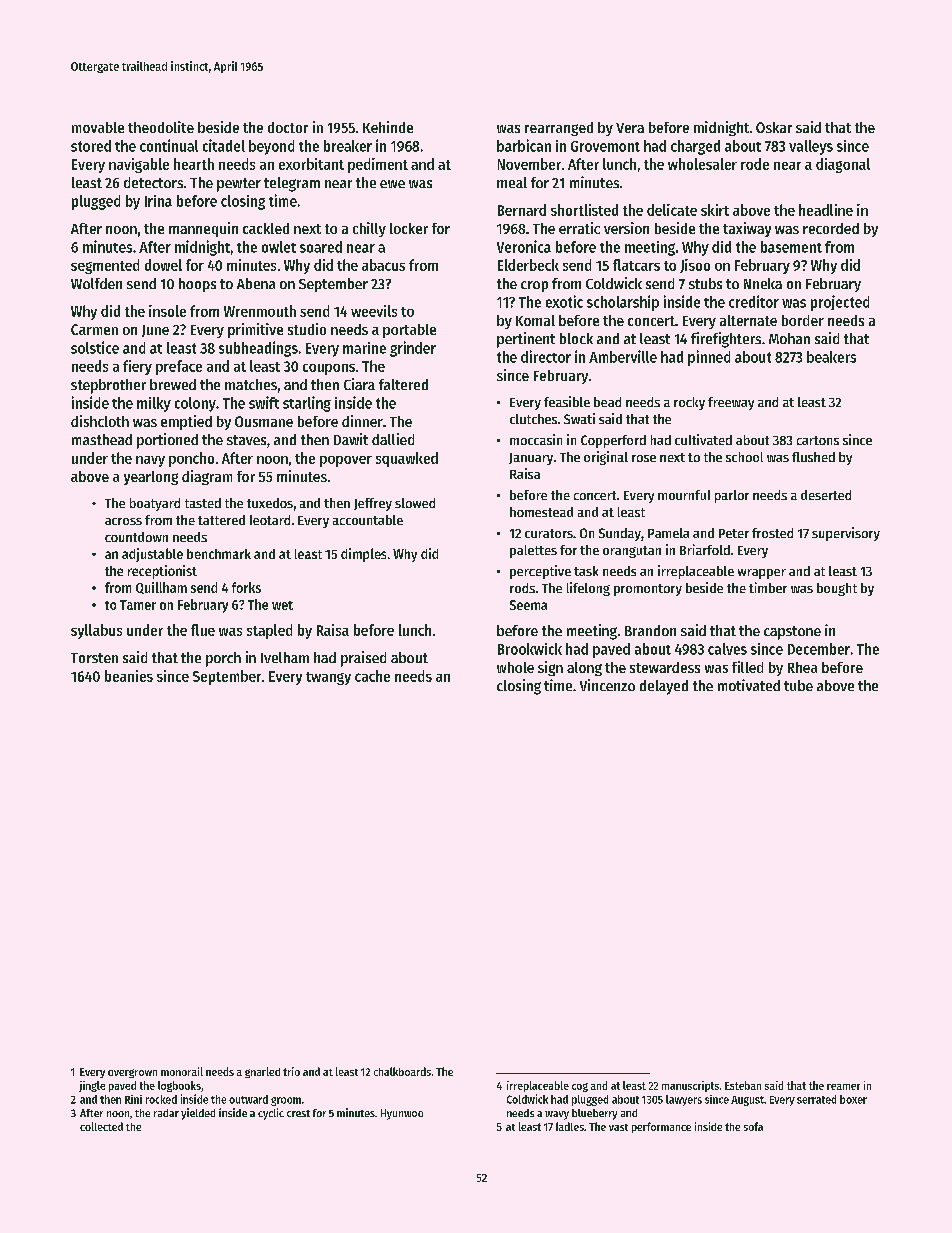 The width and height of the screenshot is (952, 1233). Describe the element at coordinates (270, 503) in the screenshot. I see `tuxedos` at that location.
